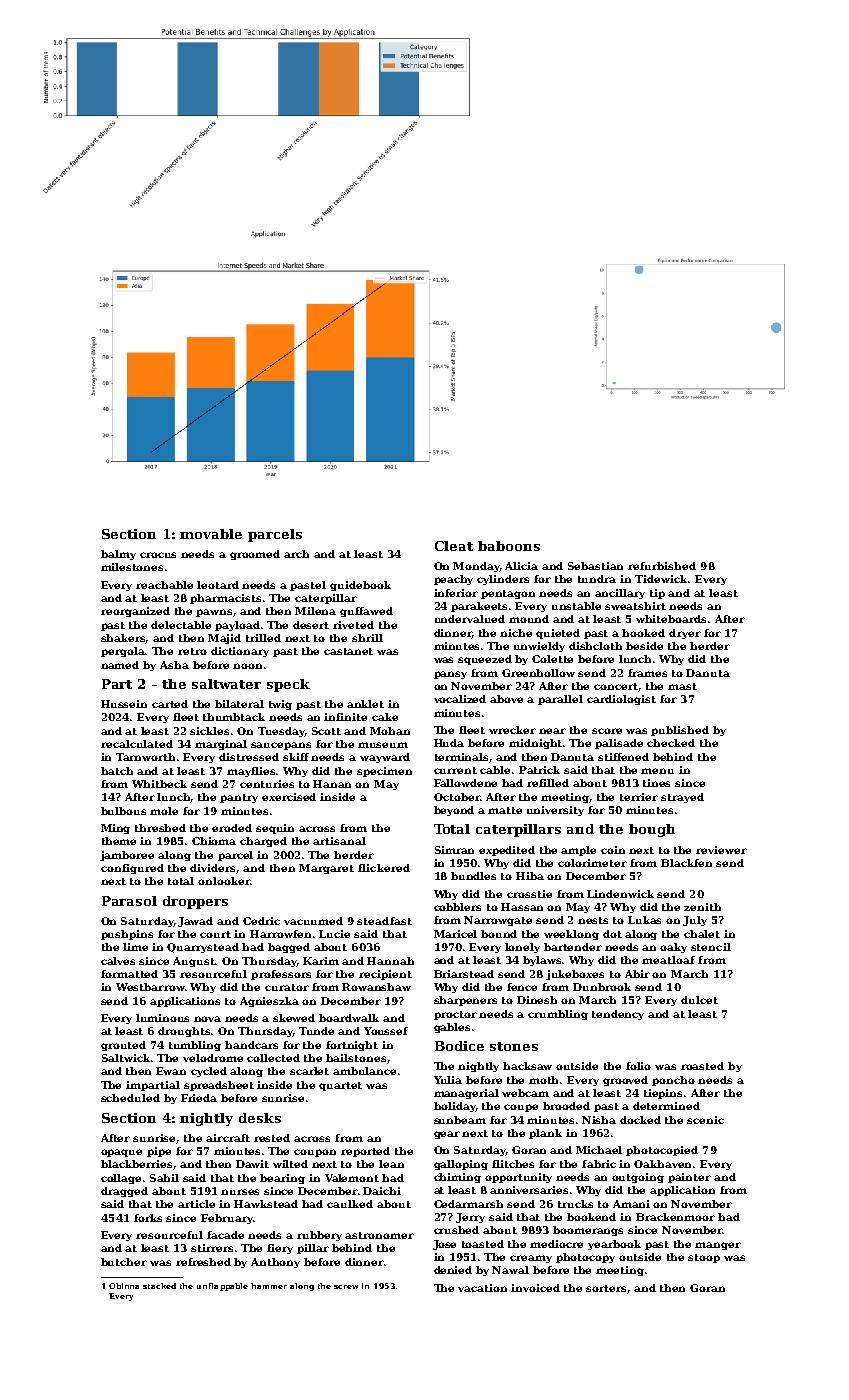 The width and height of the document is (849, 1400). What do you see at coordinates (164, 811) in the document?
I see `mole` at bounding box center [164, 811].
